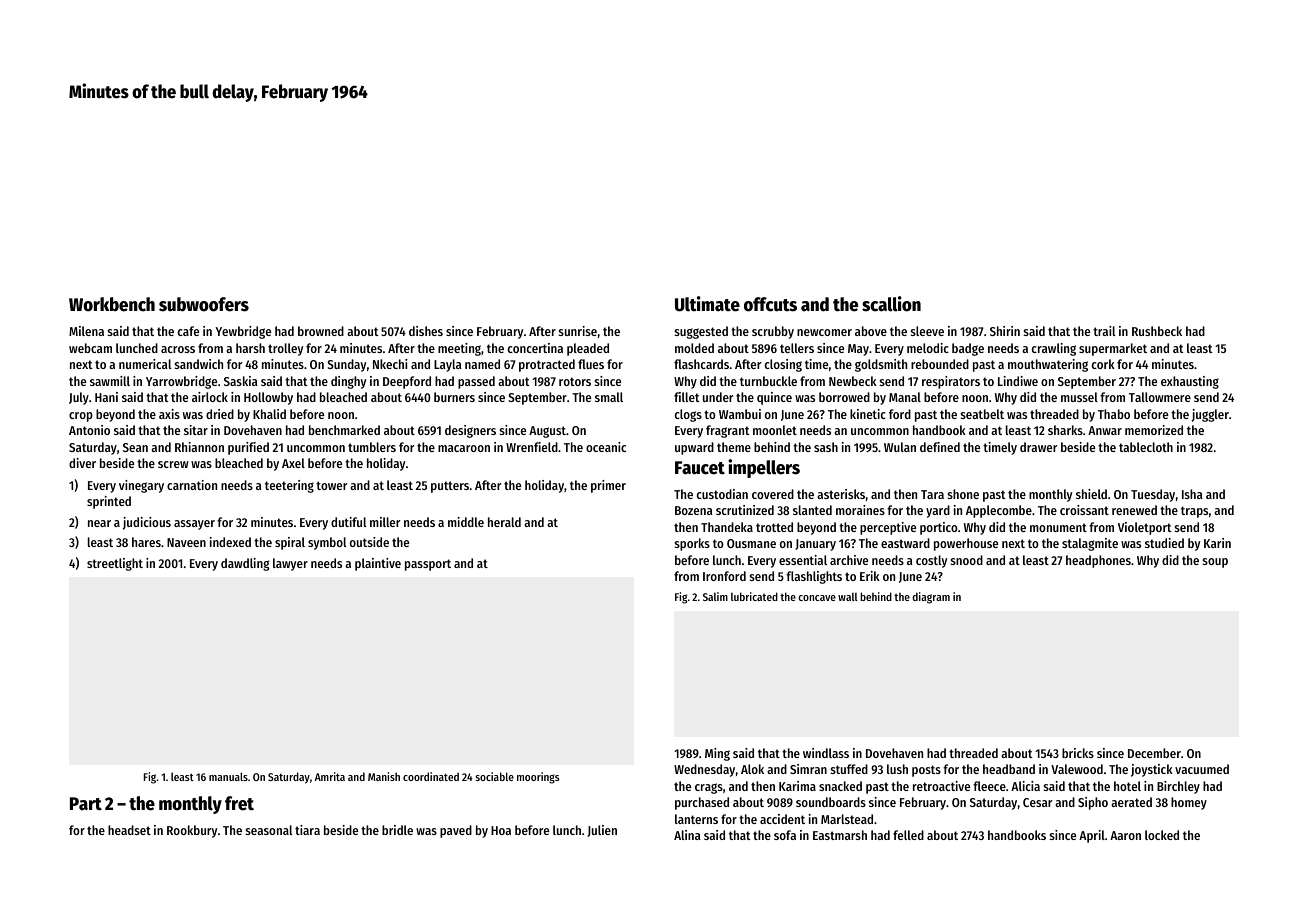 The width and height of the page is (1308, 924). Describe the element at coordinates (330, 776) in the page. I see `Amrita` at that location.
